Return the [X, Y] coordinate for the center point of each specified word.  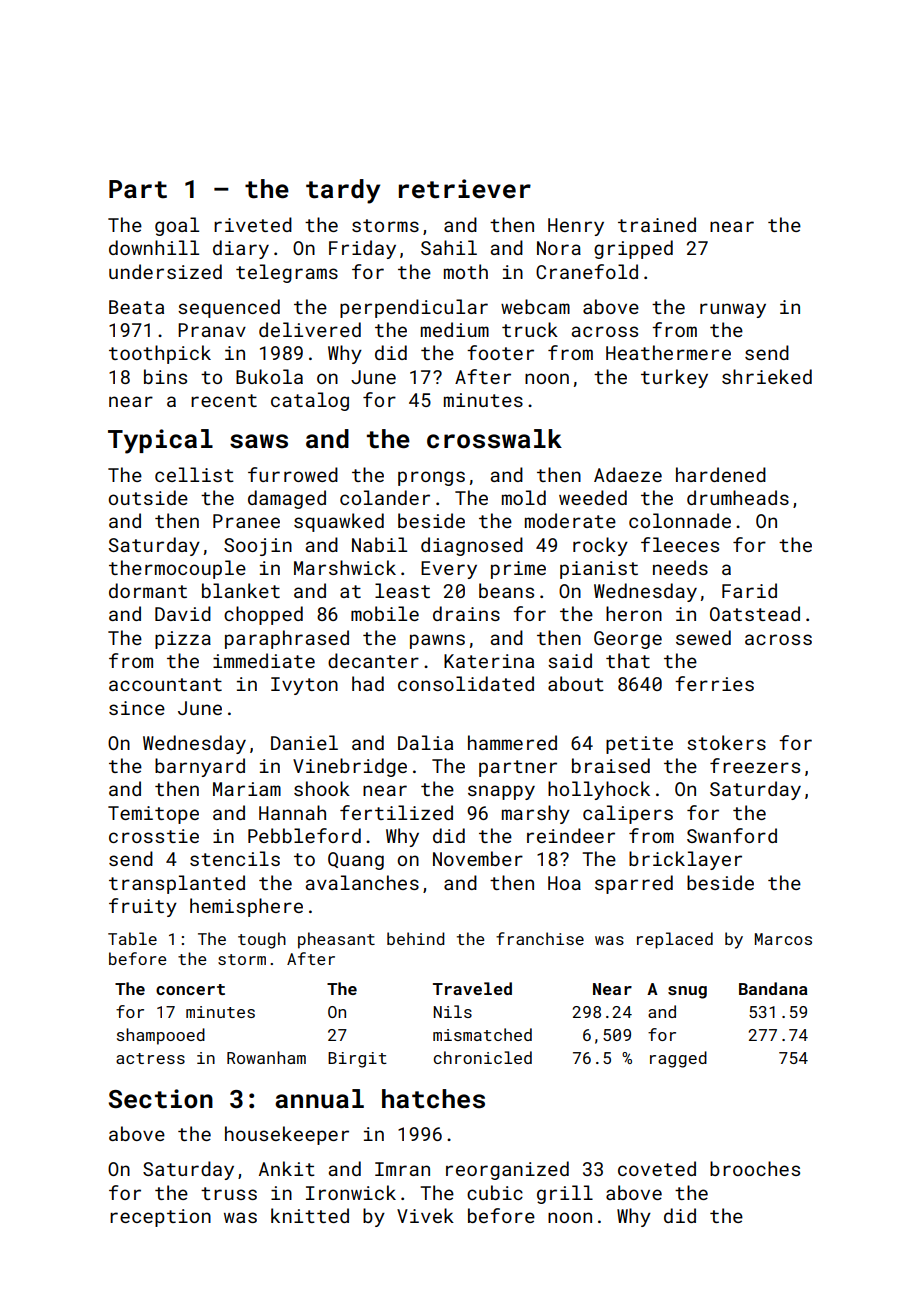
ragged [678, 1059]
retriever [465, 189]
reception [160, 1218]
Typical [160, 441]
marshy [536, 814]
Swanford [732, 835]
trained [657, 224]
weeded [593, 497]
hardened [721, 474]
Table [132, 938]
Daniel [304, 742]
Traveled [472, 988]
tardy [343, 191]
